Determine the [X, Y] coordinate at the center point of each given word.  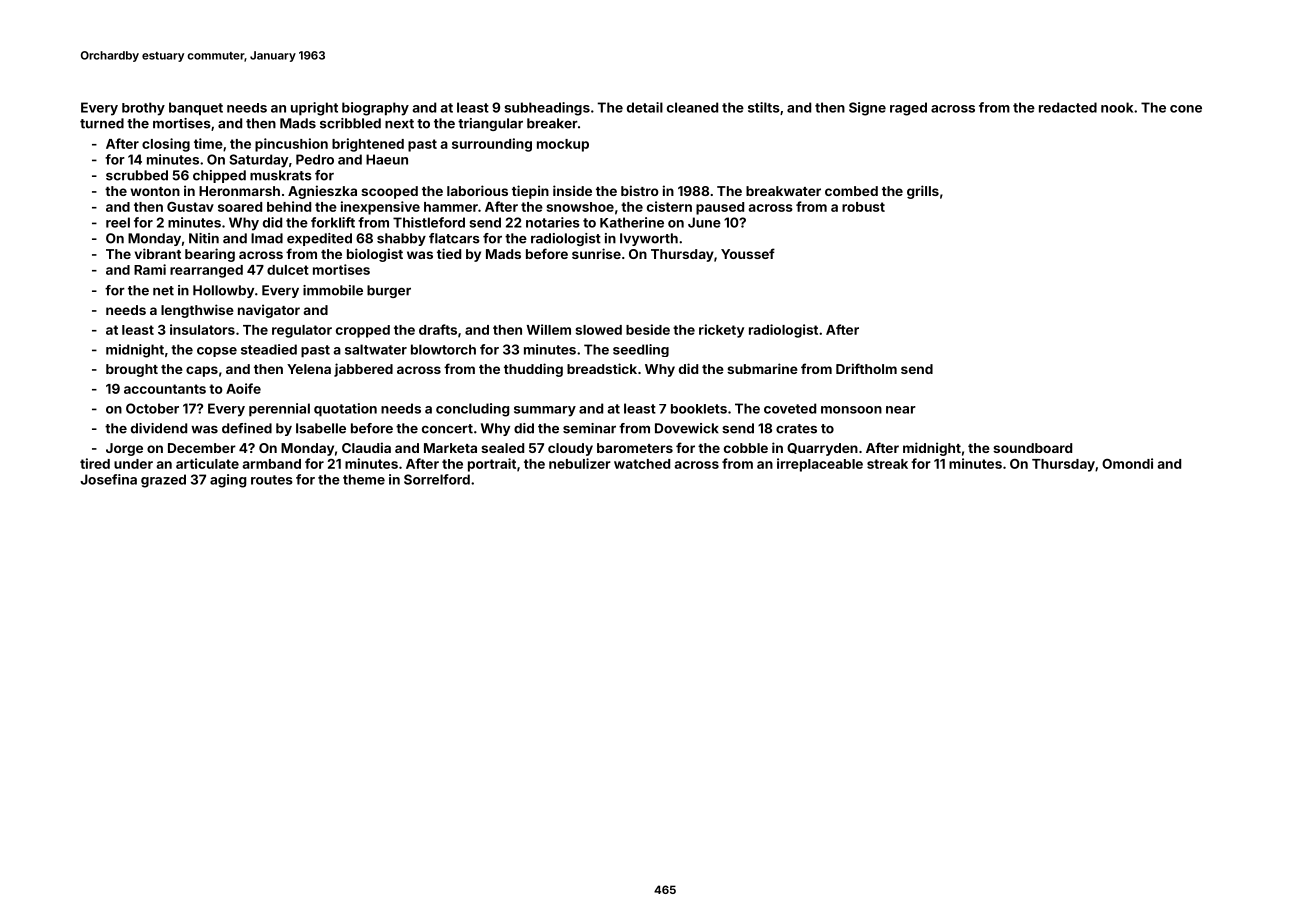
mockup [563, 145]
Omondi [1127, 463]
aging [228, 481]
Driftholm [866, 368]
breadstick [602, 368]
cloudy [570, 449]
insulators [202, 329]
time [208, 143]
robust [863, 207]
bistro [640, 190]
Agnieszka [322, 192]
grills [923, 192]
